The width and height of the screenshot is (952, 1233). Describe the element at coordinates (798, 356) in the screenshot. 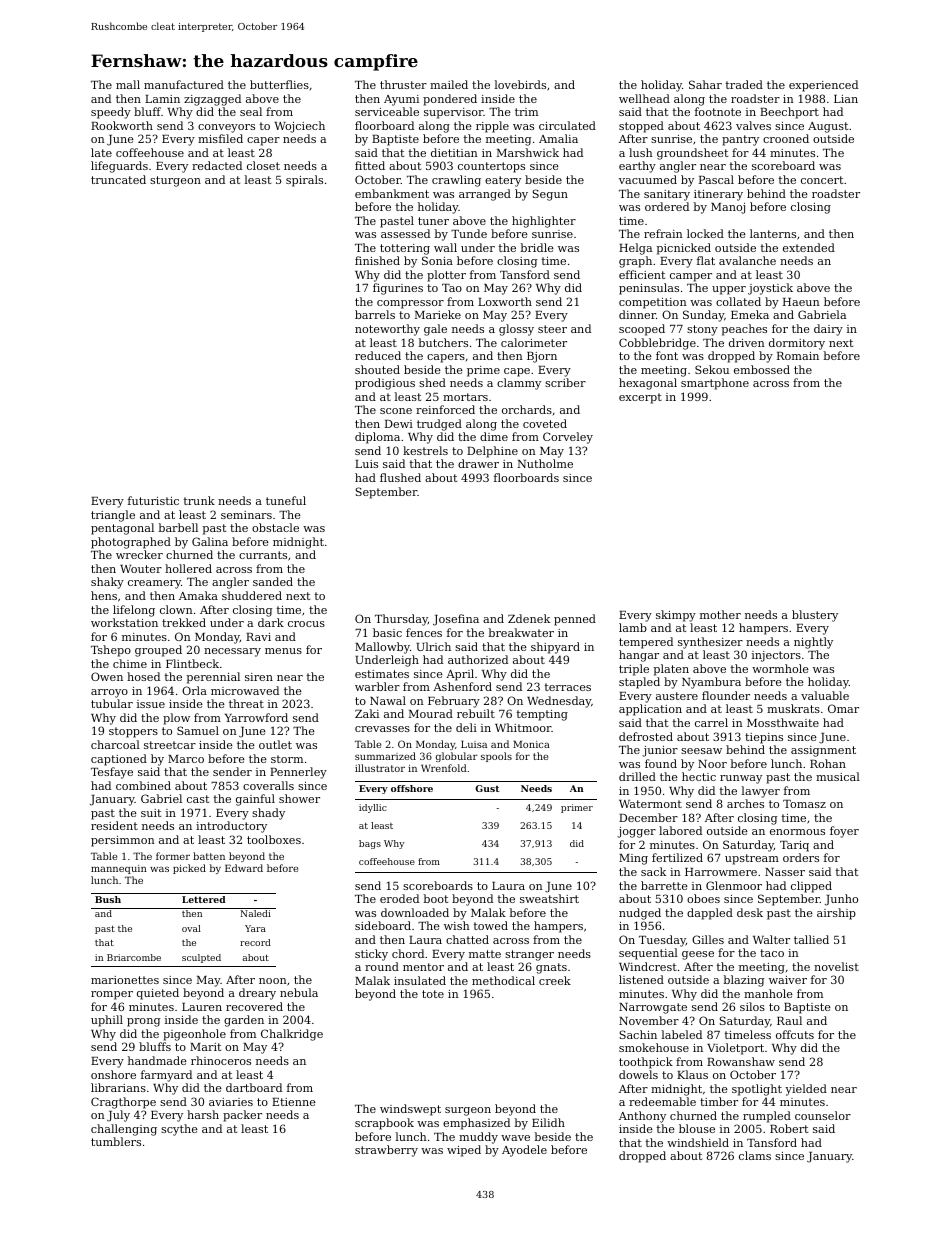

I see `Romain` at that location.
